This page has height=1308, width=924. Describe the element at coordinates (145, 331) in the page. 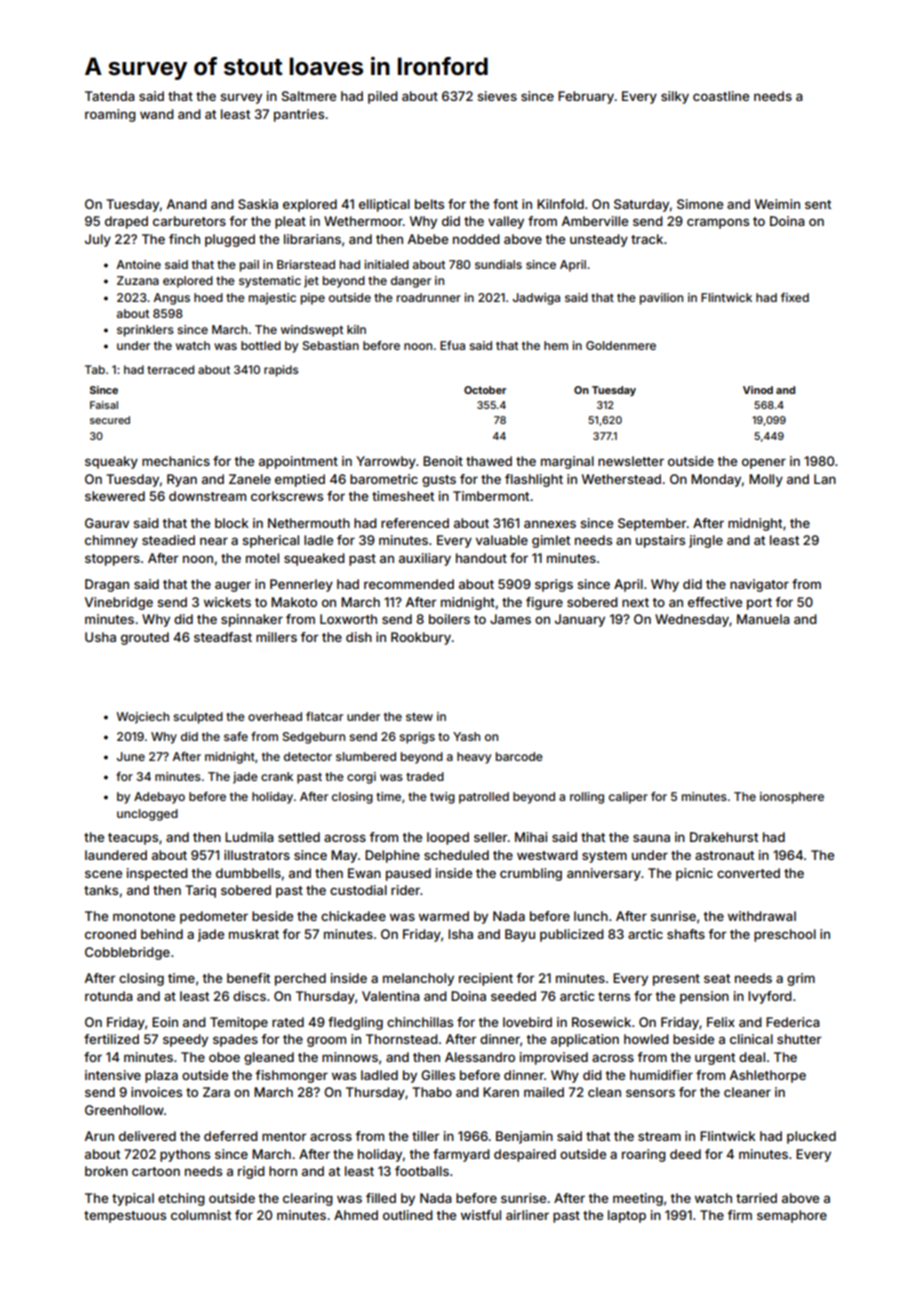

I see `sprinklers` at that location.
